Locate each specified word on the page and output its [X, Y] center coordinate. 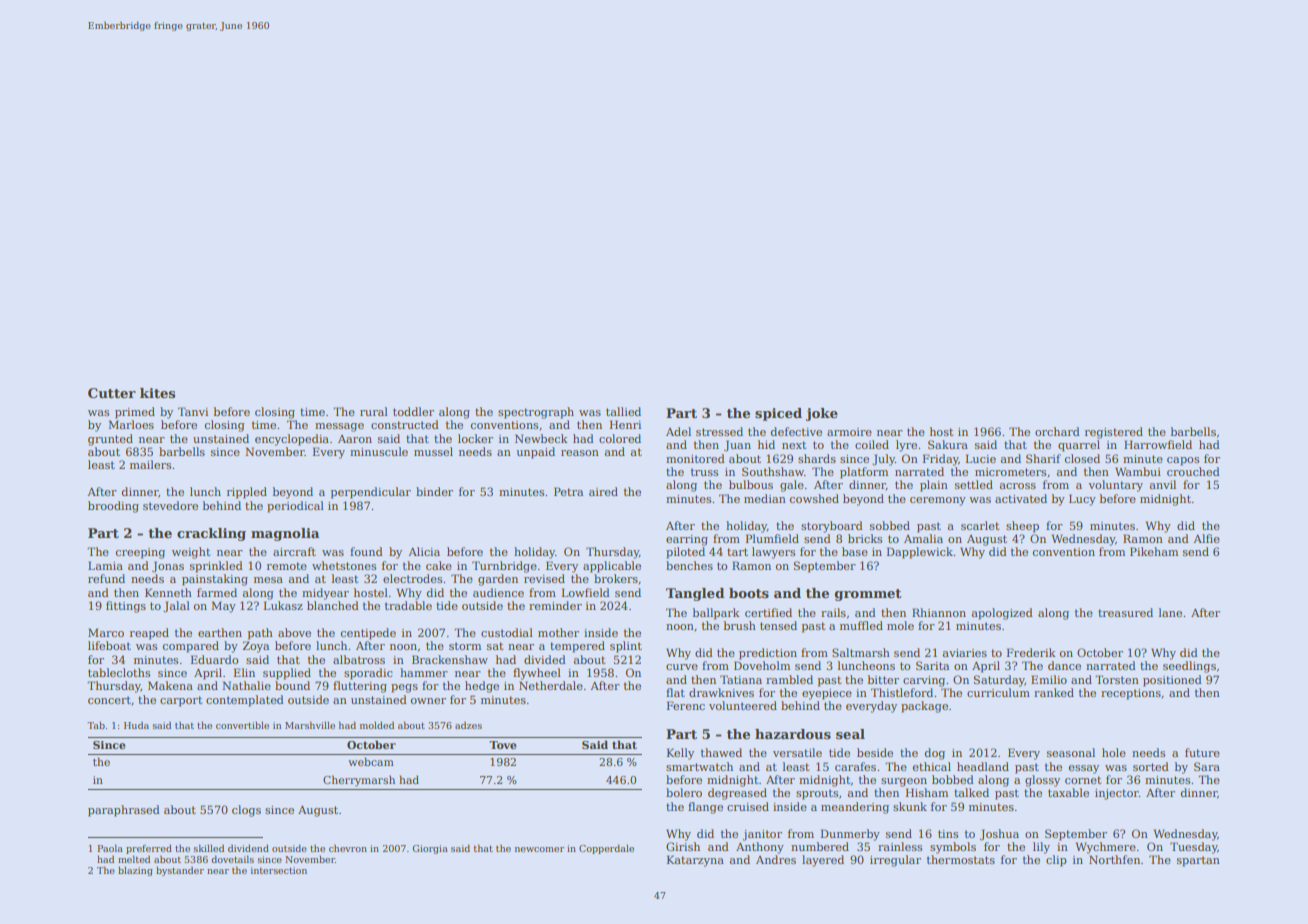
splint [626, 647]
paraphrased [124, 811]
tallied [623, 411]
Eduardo [214, 659]
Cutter [112, 393]
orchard [1057, 431]
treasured [1125, 612]
